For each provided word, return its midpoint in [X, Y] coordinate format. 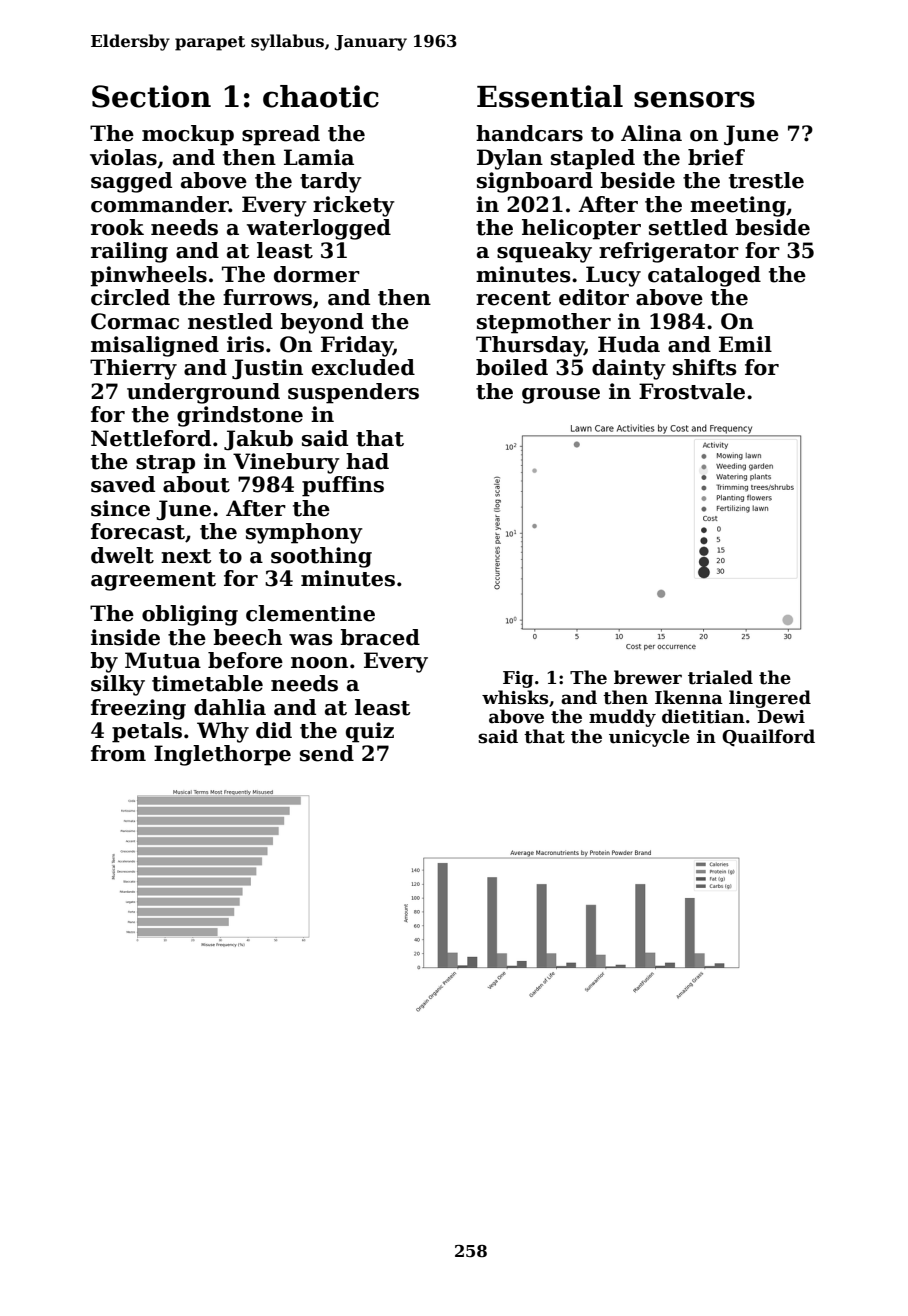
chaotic [321, 96]
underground [203, 393]
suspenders [353, 393]
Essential [550, 96]
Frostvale [692, 391]
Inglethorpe [222, 755]
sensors [694, 99]
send [327, 753]
